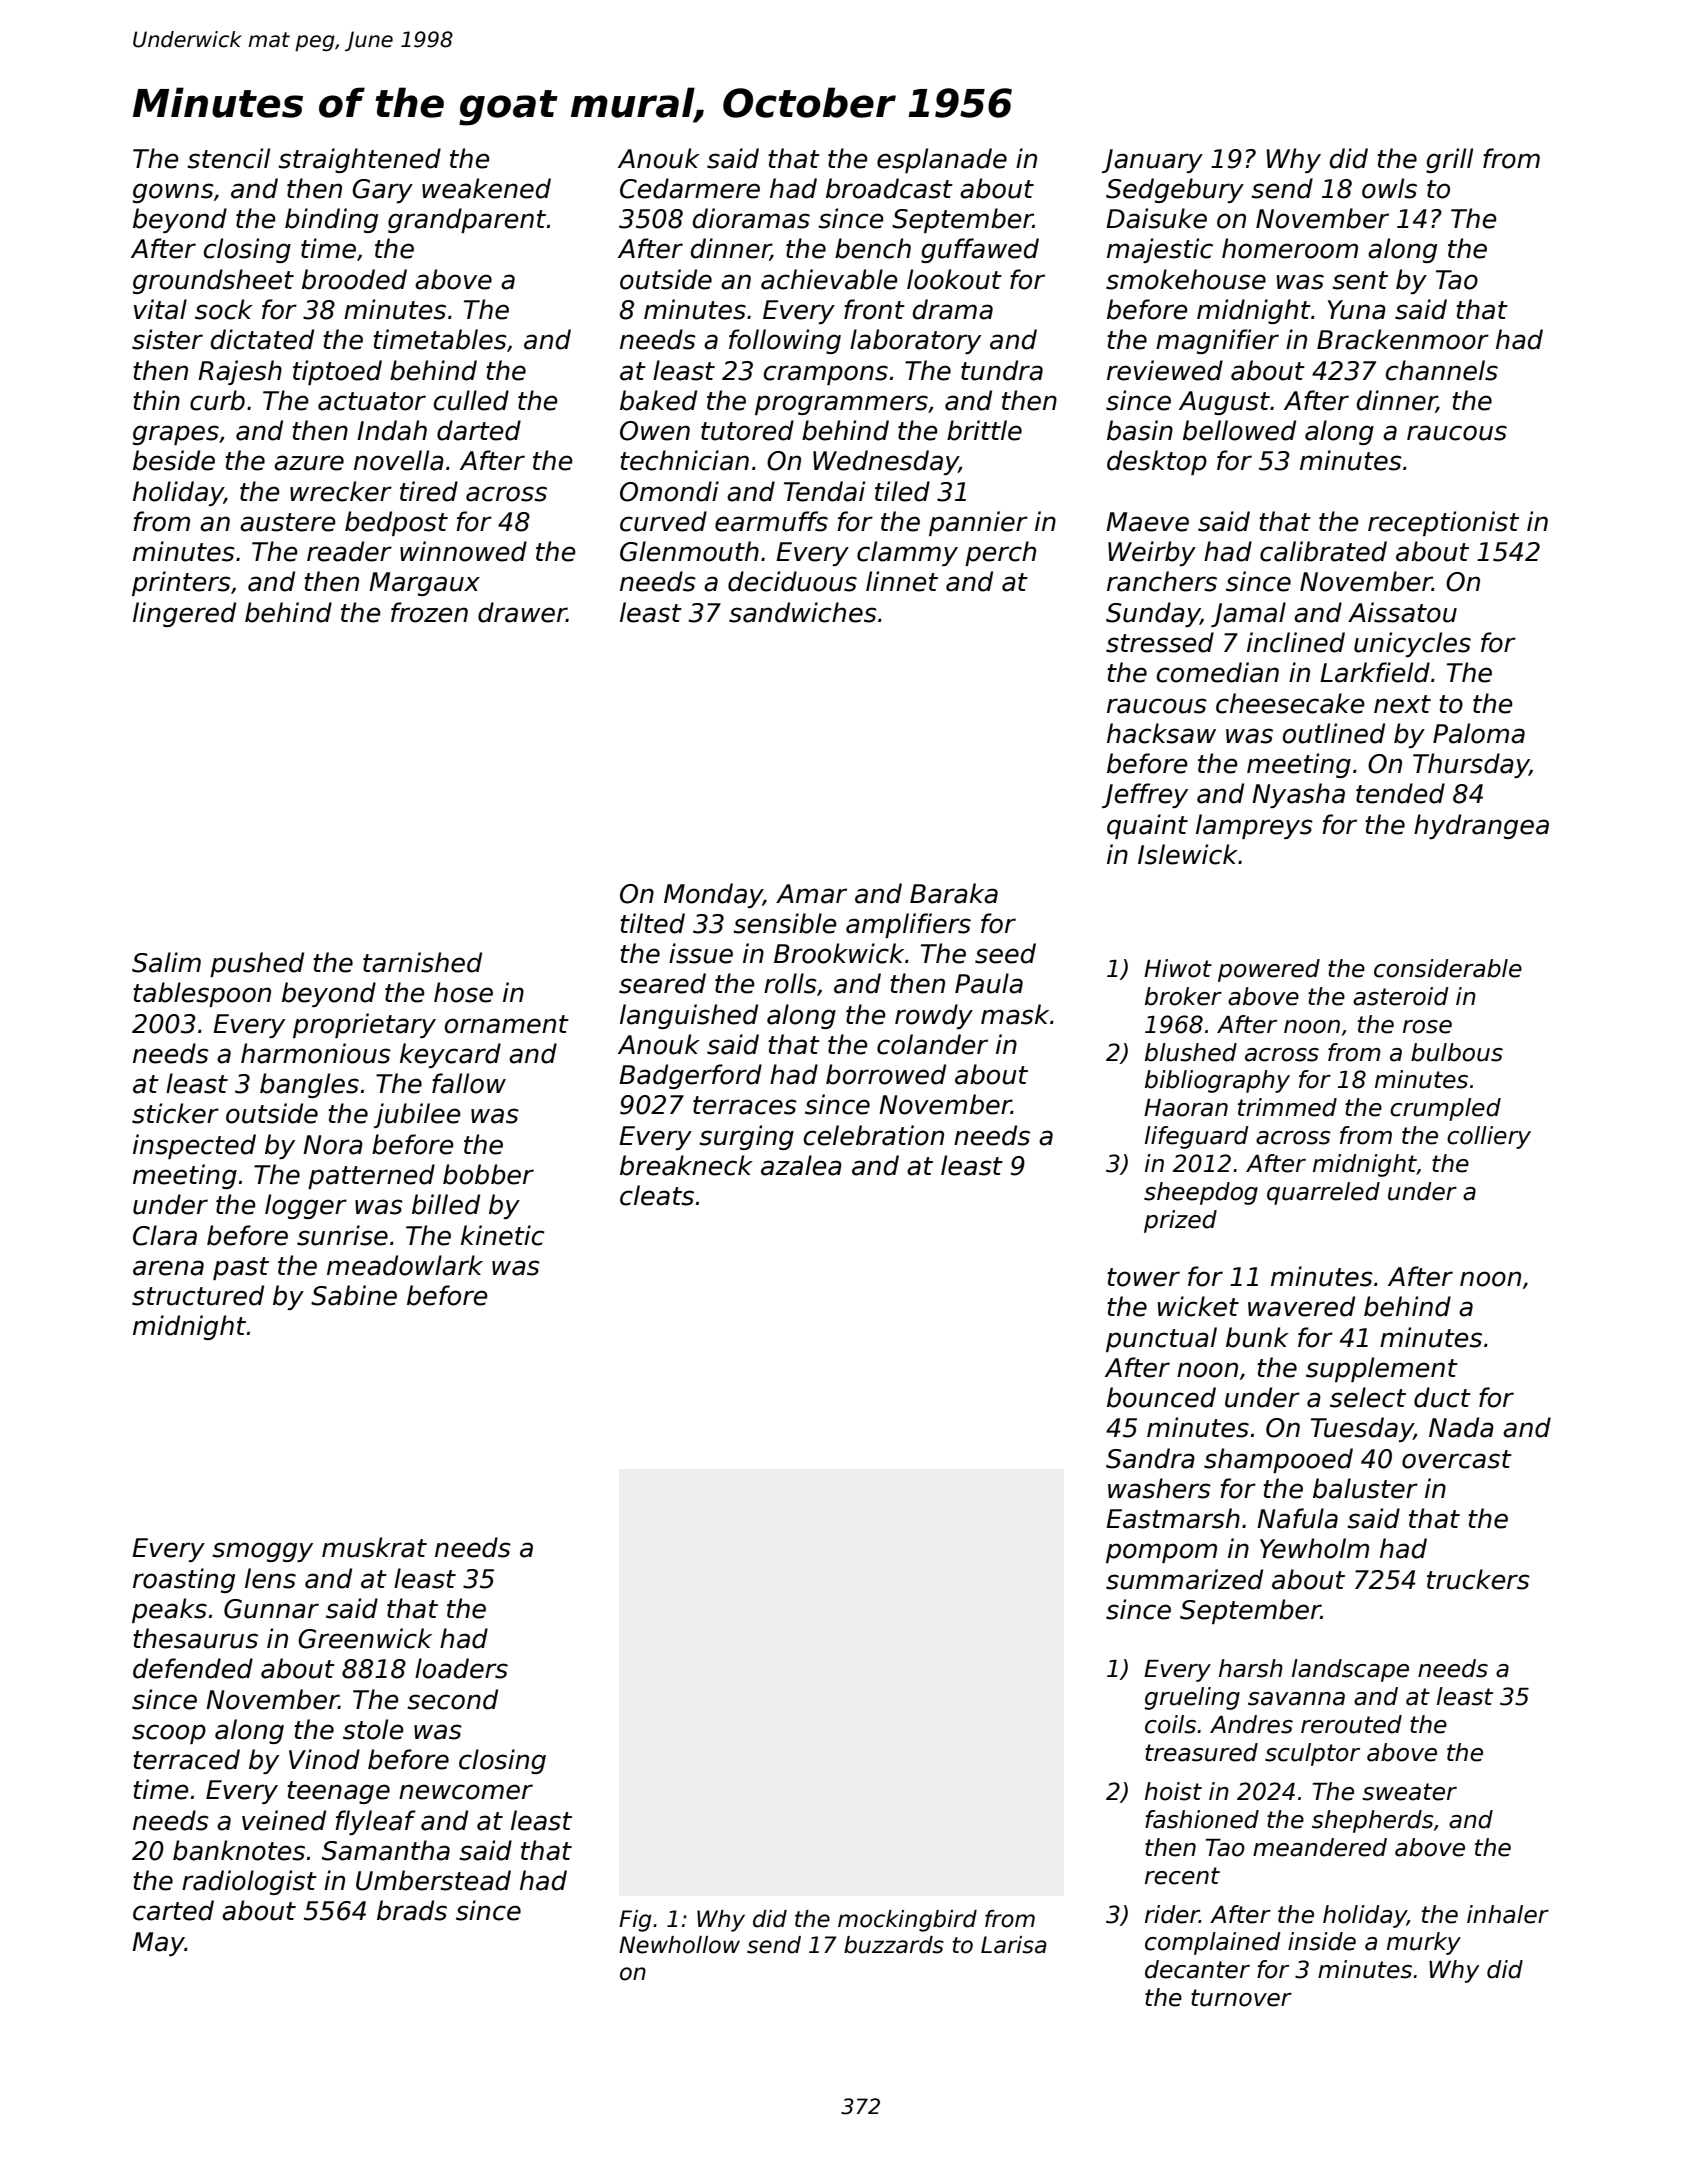 This page has height=2178, width=1683. Describe the element at coordinates (1290, 248) in the page. I see `homeroom` at that location.
